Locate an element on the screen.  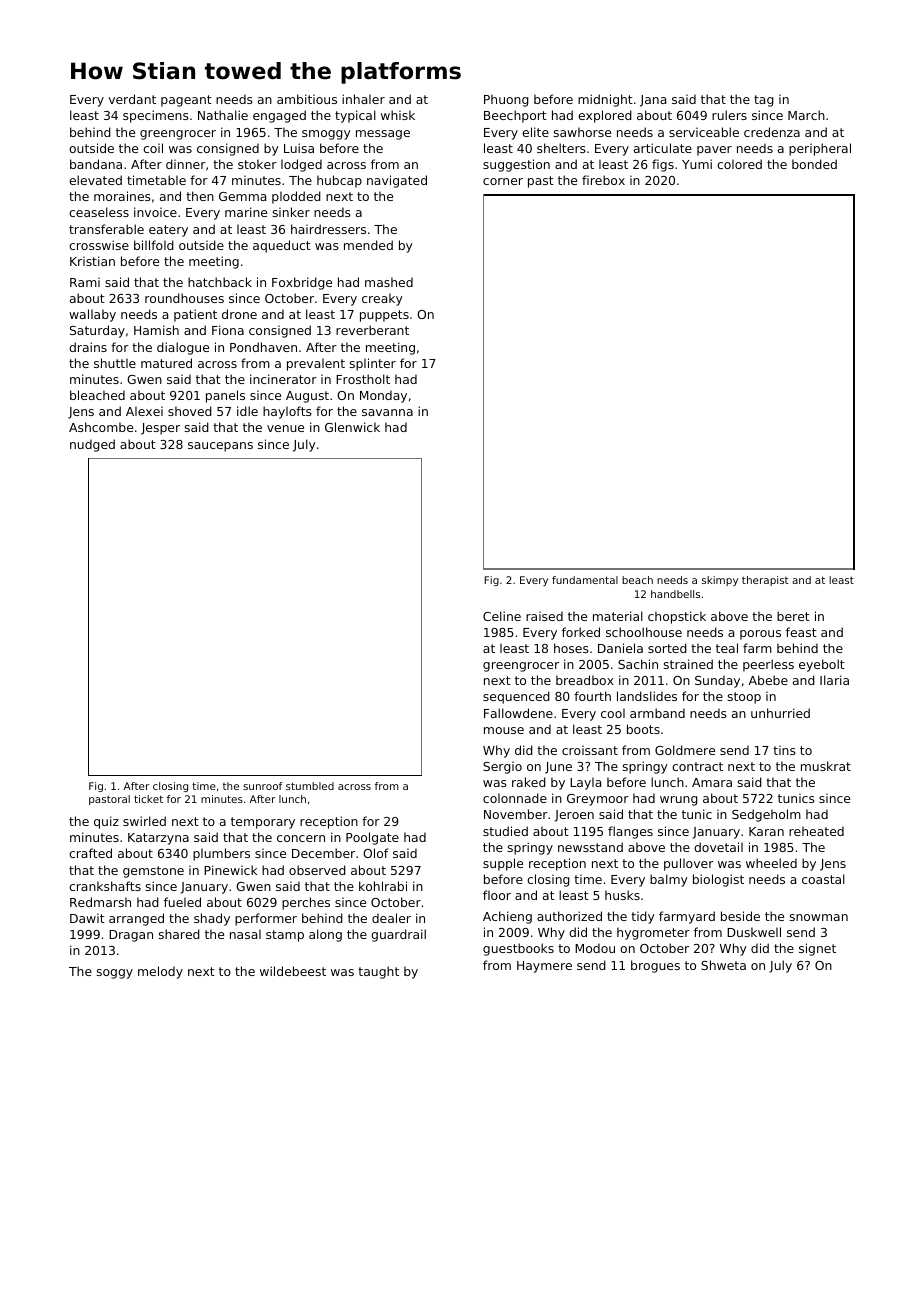
saucepans is located at coordinates (220, 447).
